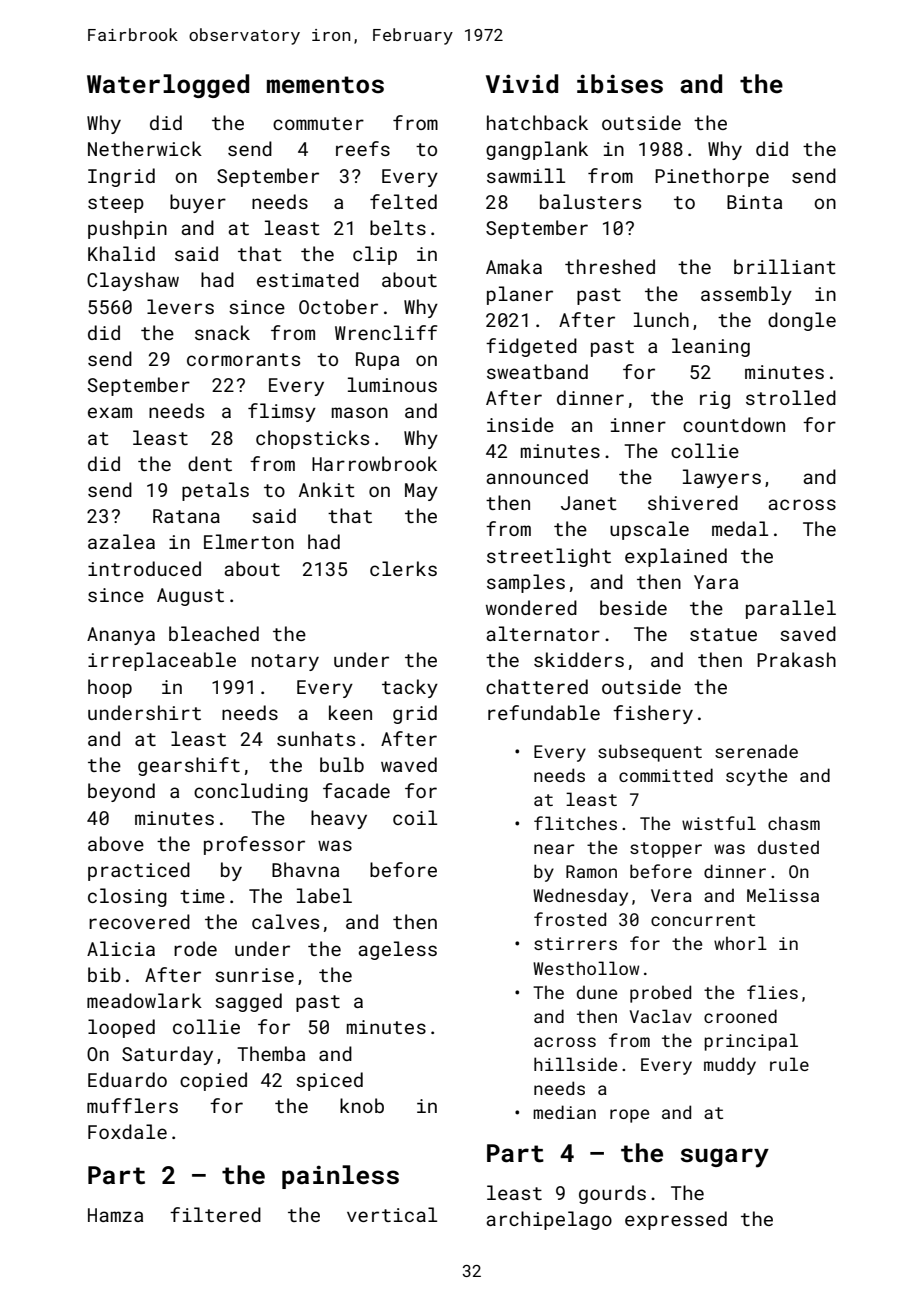  Describe the element at coordinates (415, 817) in the screenshot. I see `coil` at that location.
